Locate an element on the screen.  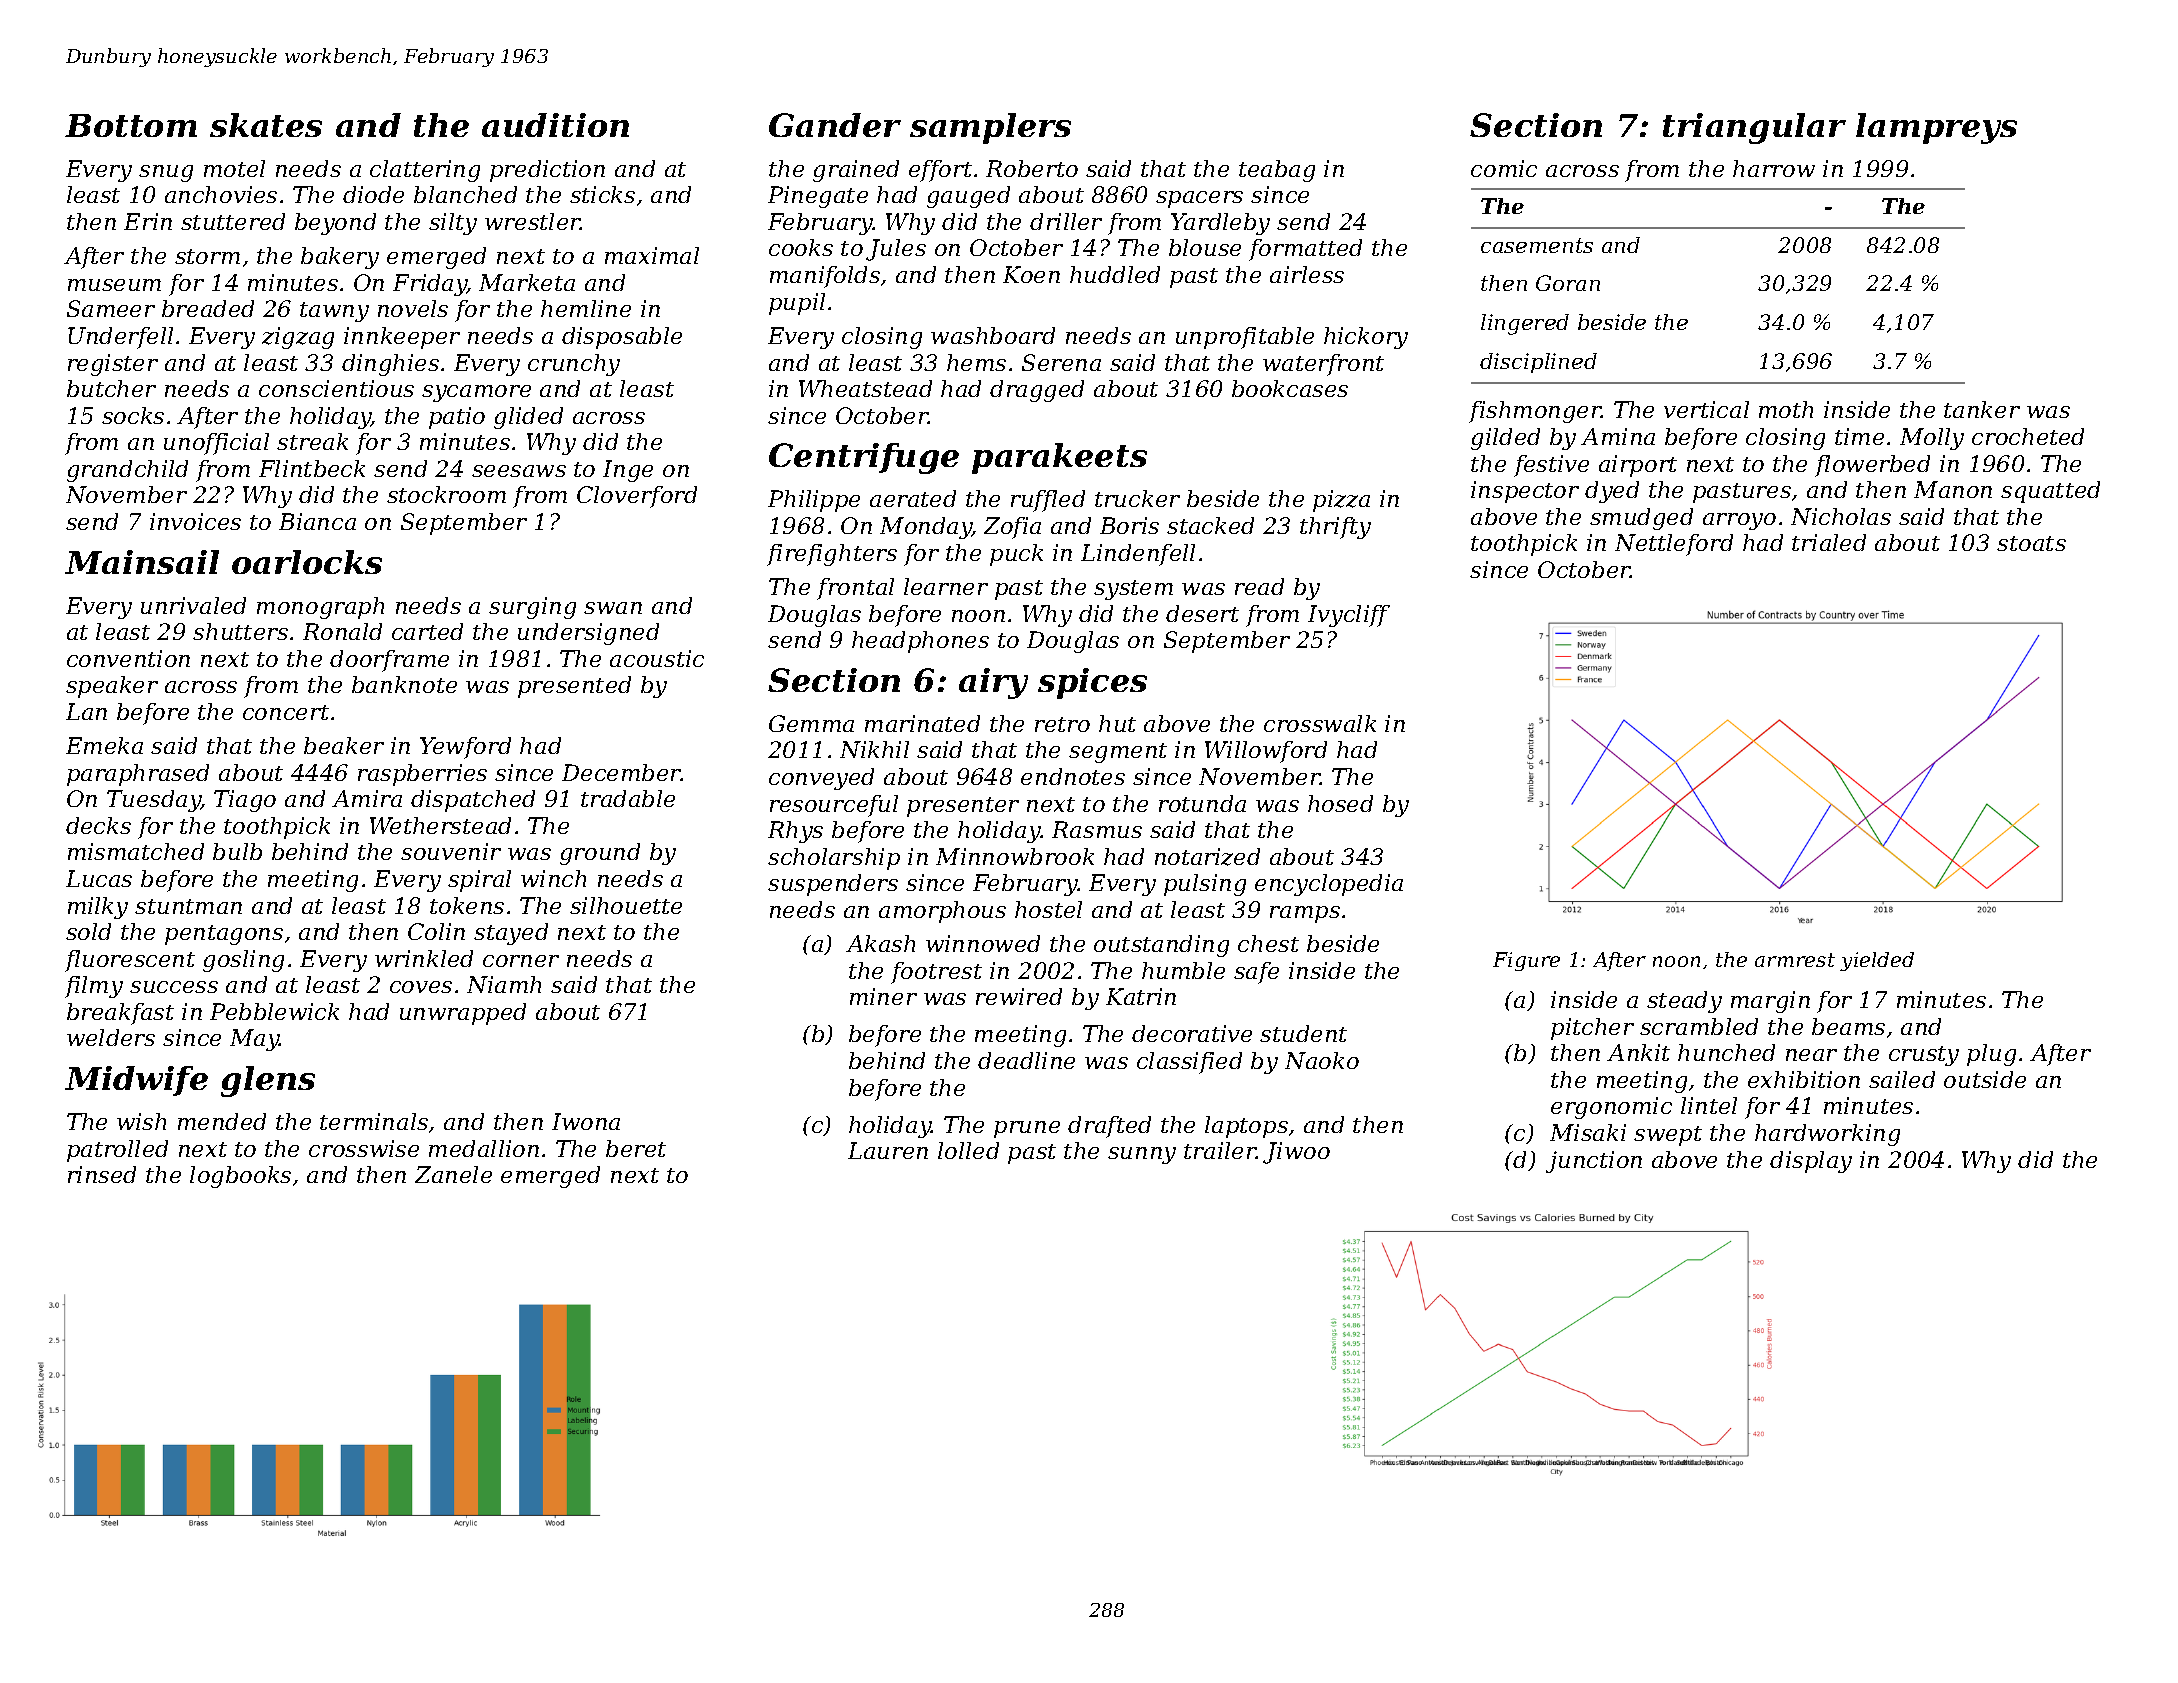
Underfell is located at coordinates (120, 338).
